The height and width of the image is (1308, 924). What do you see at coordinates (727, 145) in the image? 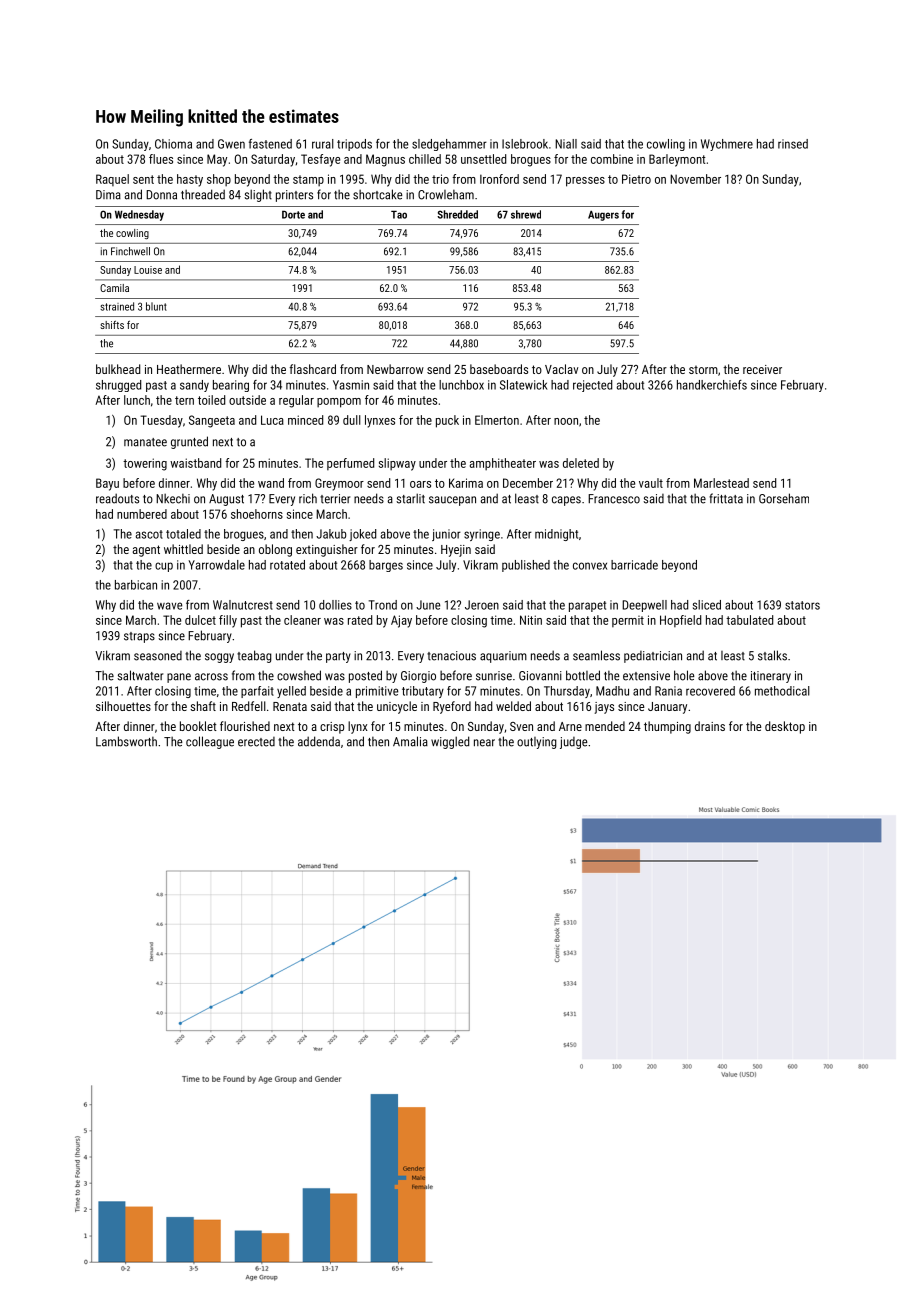
I see `Wychmere` at bounding box center [727, 145].
